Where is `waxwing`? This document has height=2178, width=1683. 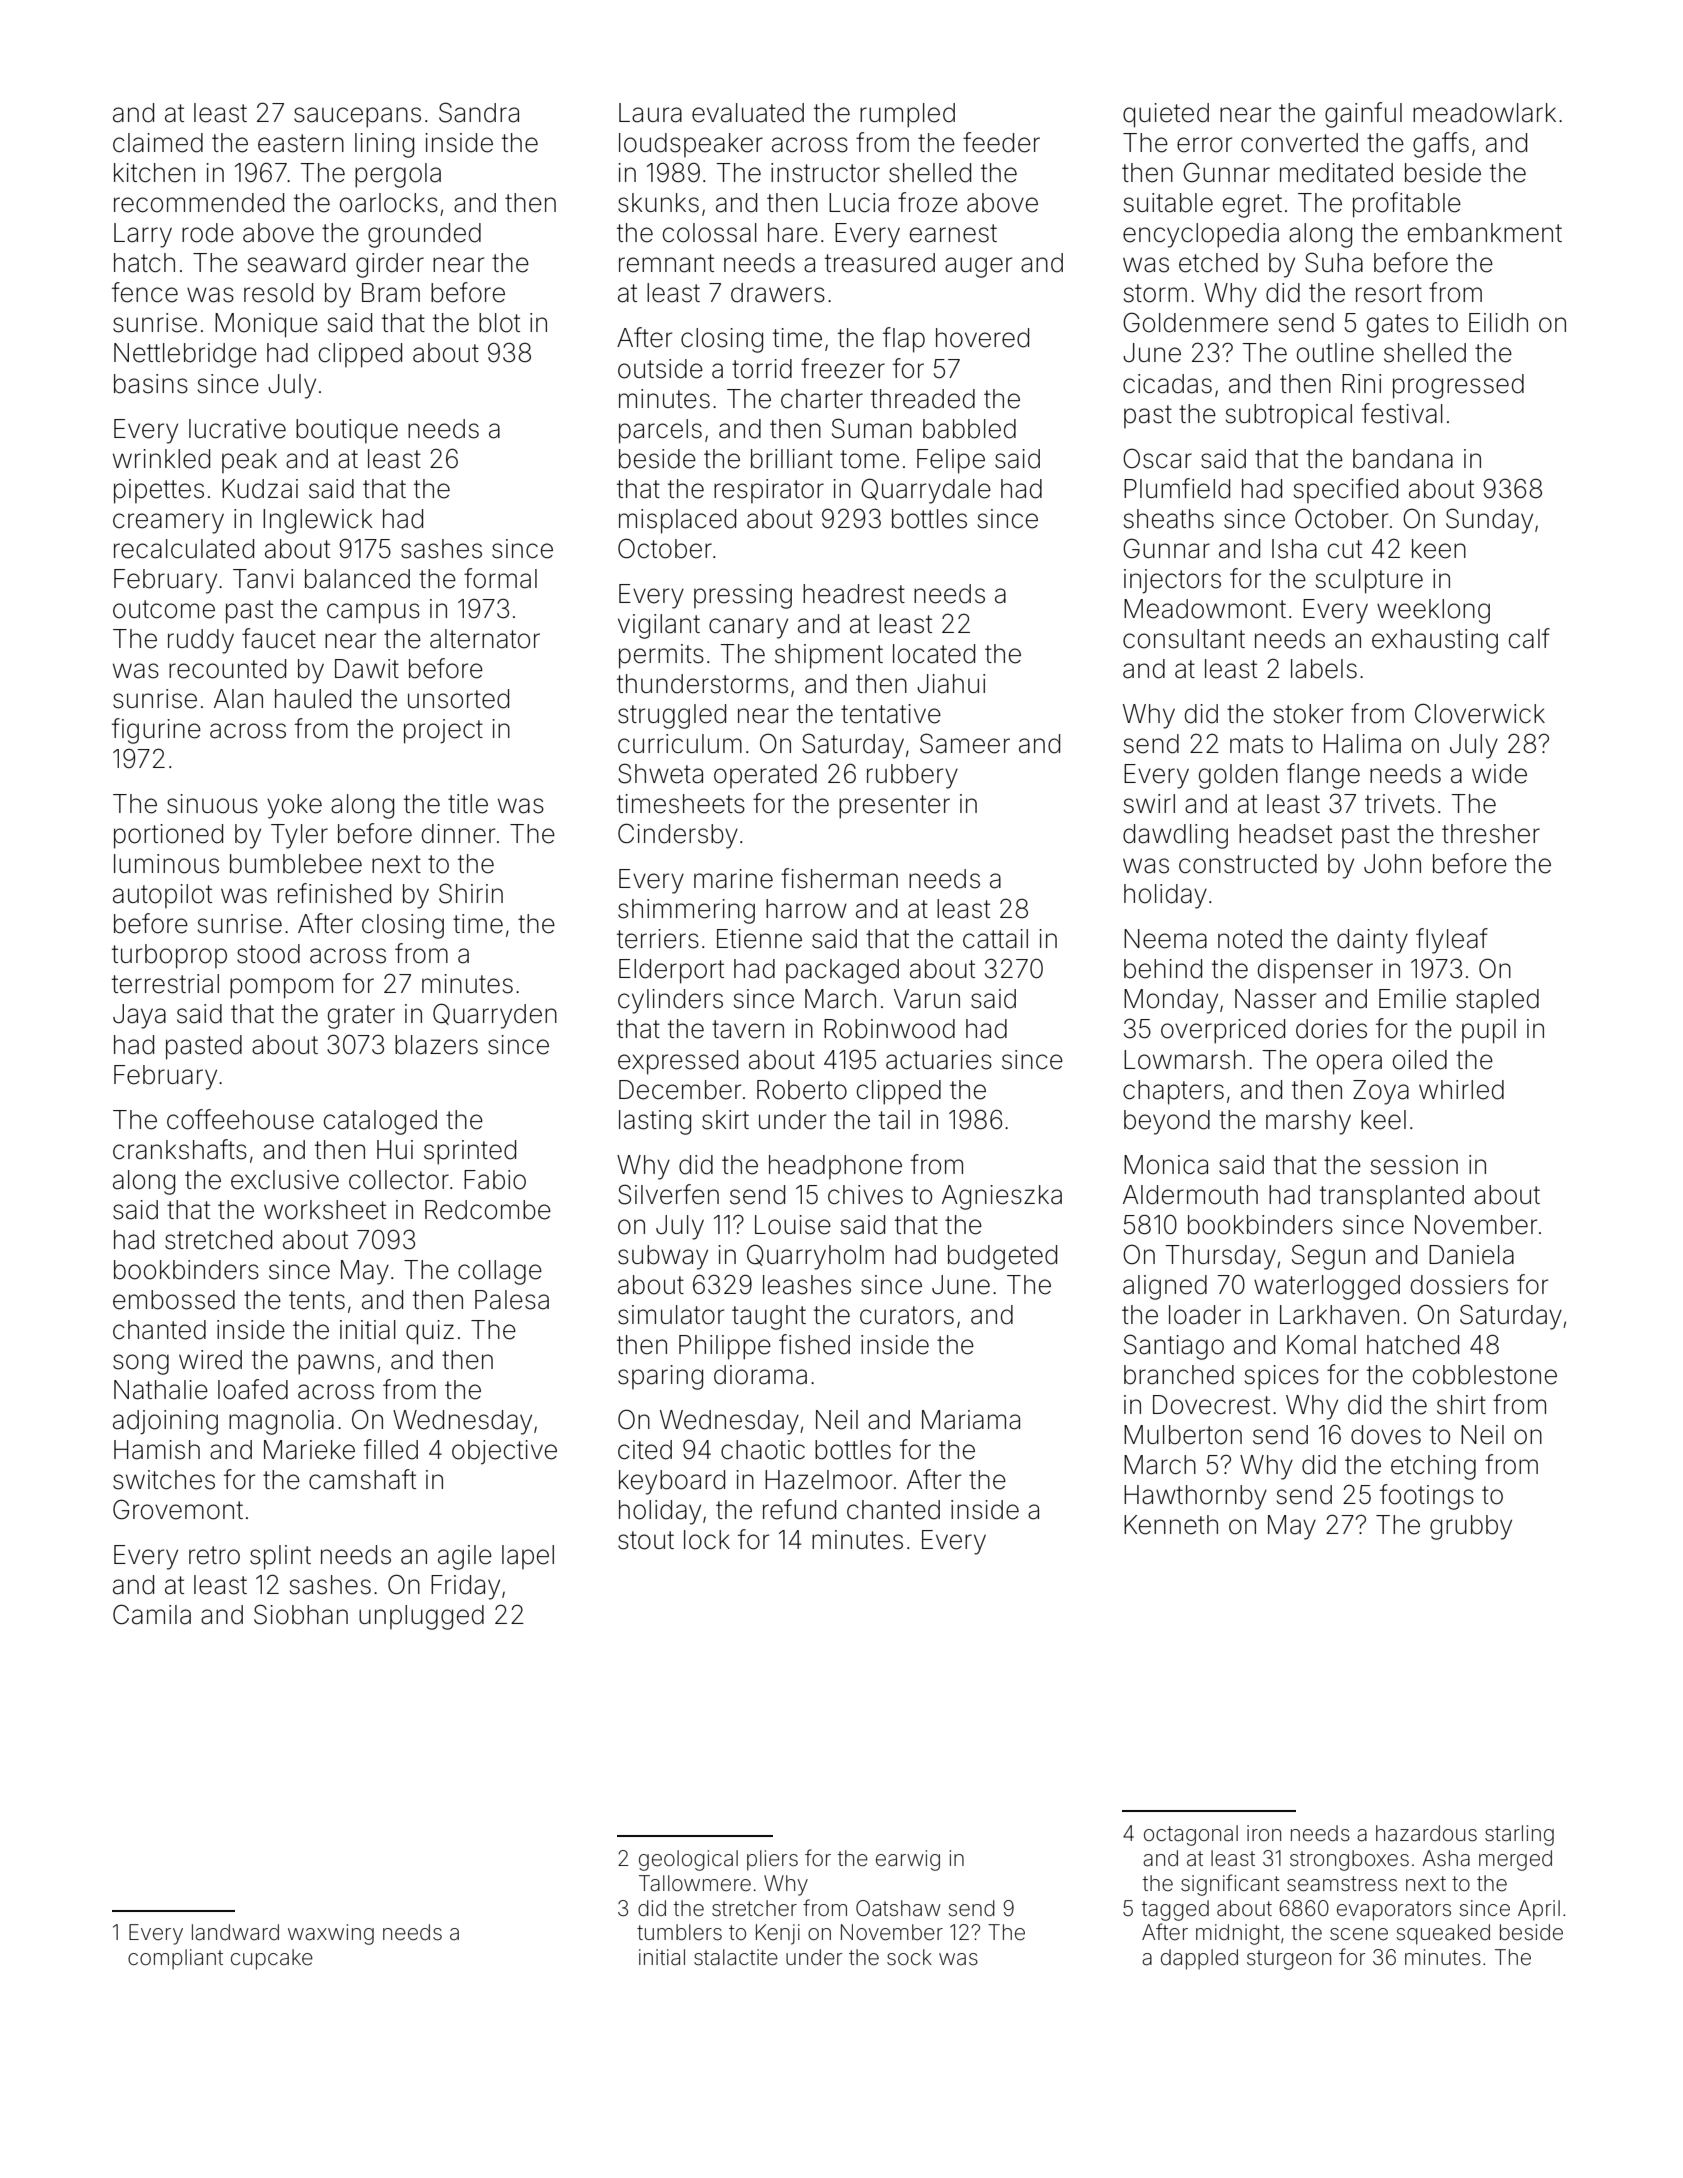 waxwing is located at coordinates (331, 1934).
